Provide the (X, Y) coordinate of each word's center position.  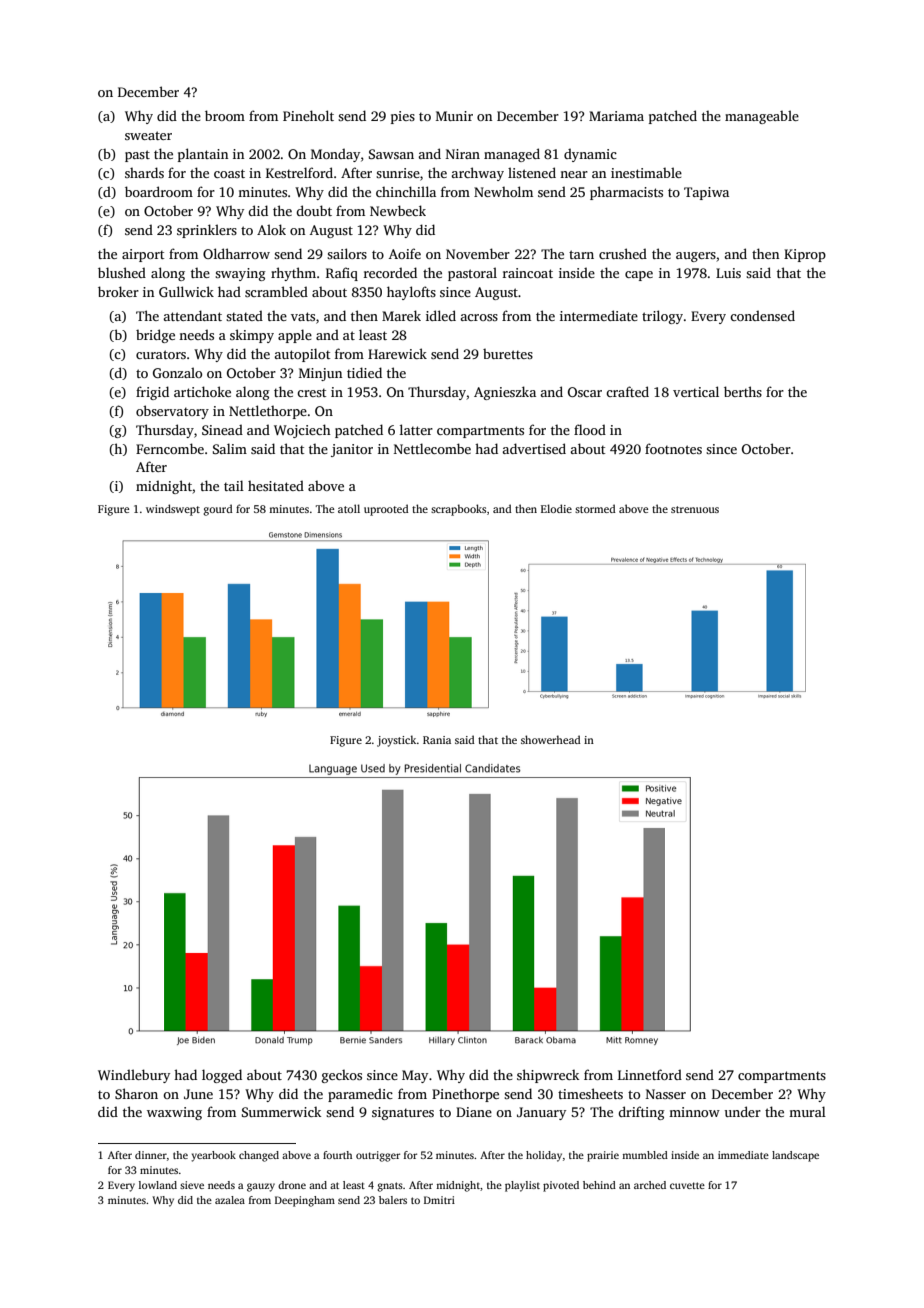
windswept (173, 510)
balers (393, 1200)
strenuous (695, 509)
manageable (762, 117)
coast (229, 173)
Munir (454, 116)
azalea (230, 1200)
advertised (534, 448)
